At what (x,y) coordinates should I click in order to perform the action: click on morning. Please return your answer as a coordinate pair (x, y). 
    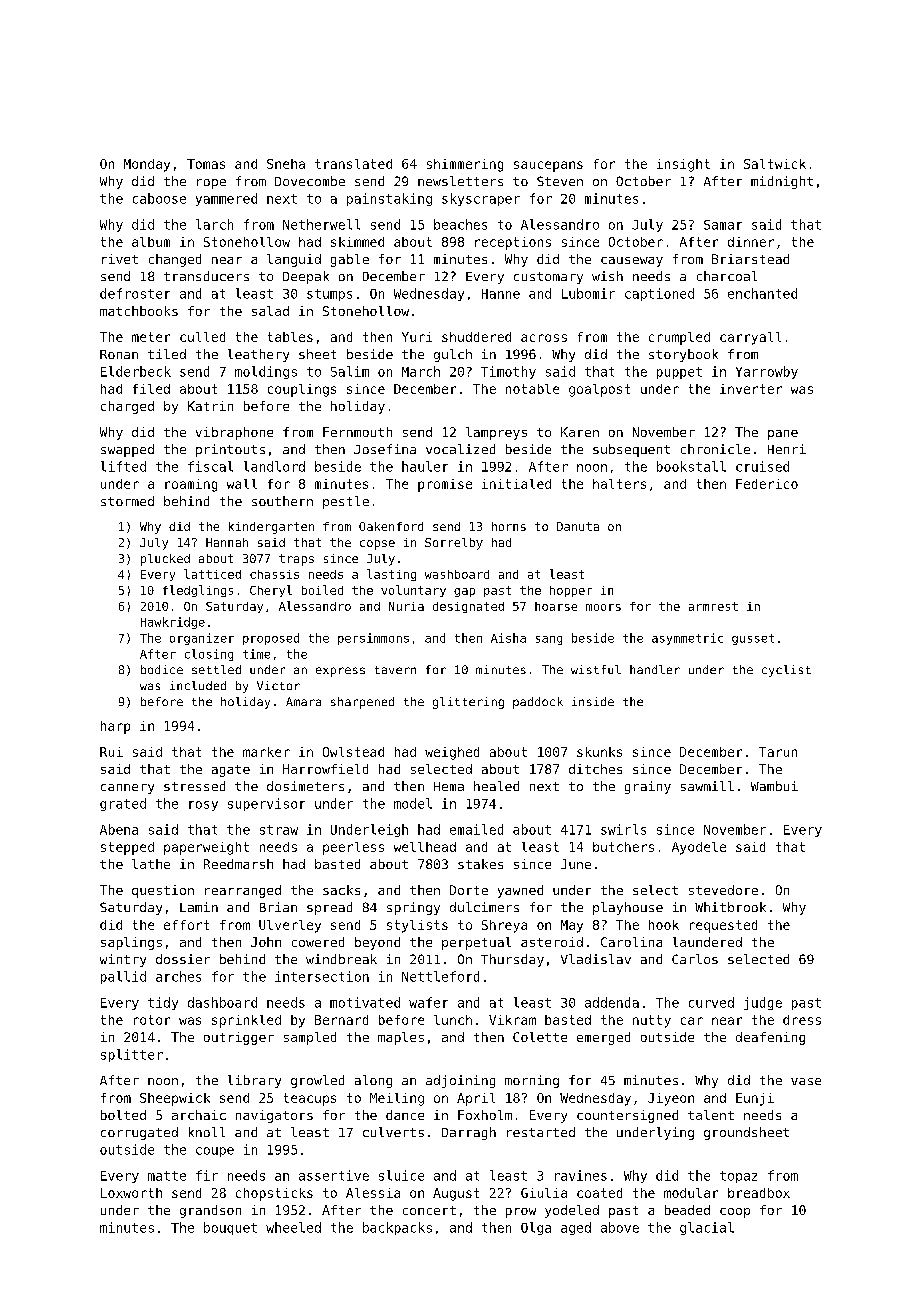
    Looking at the image, I should click on (532, 1081).
